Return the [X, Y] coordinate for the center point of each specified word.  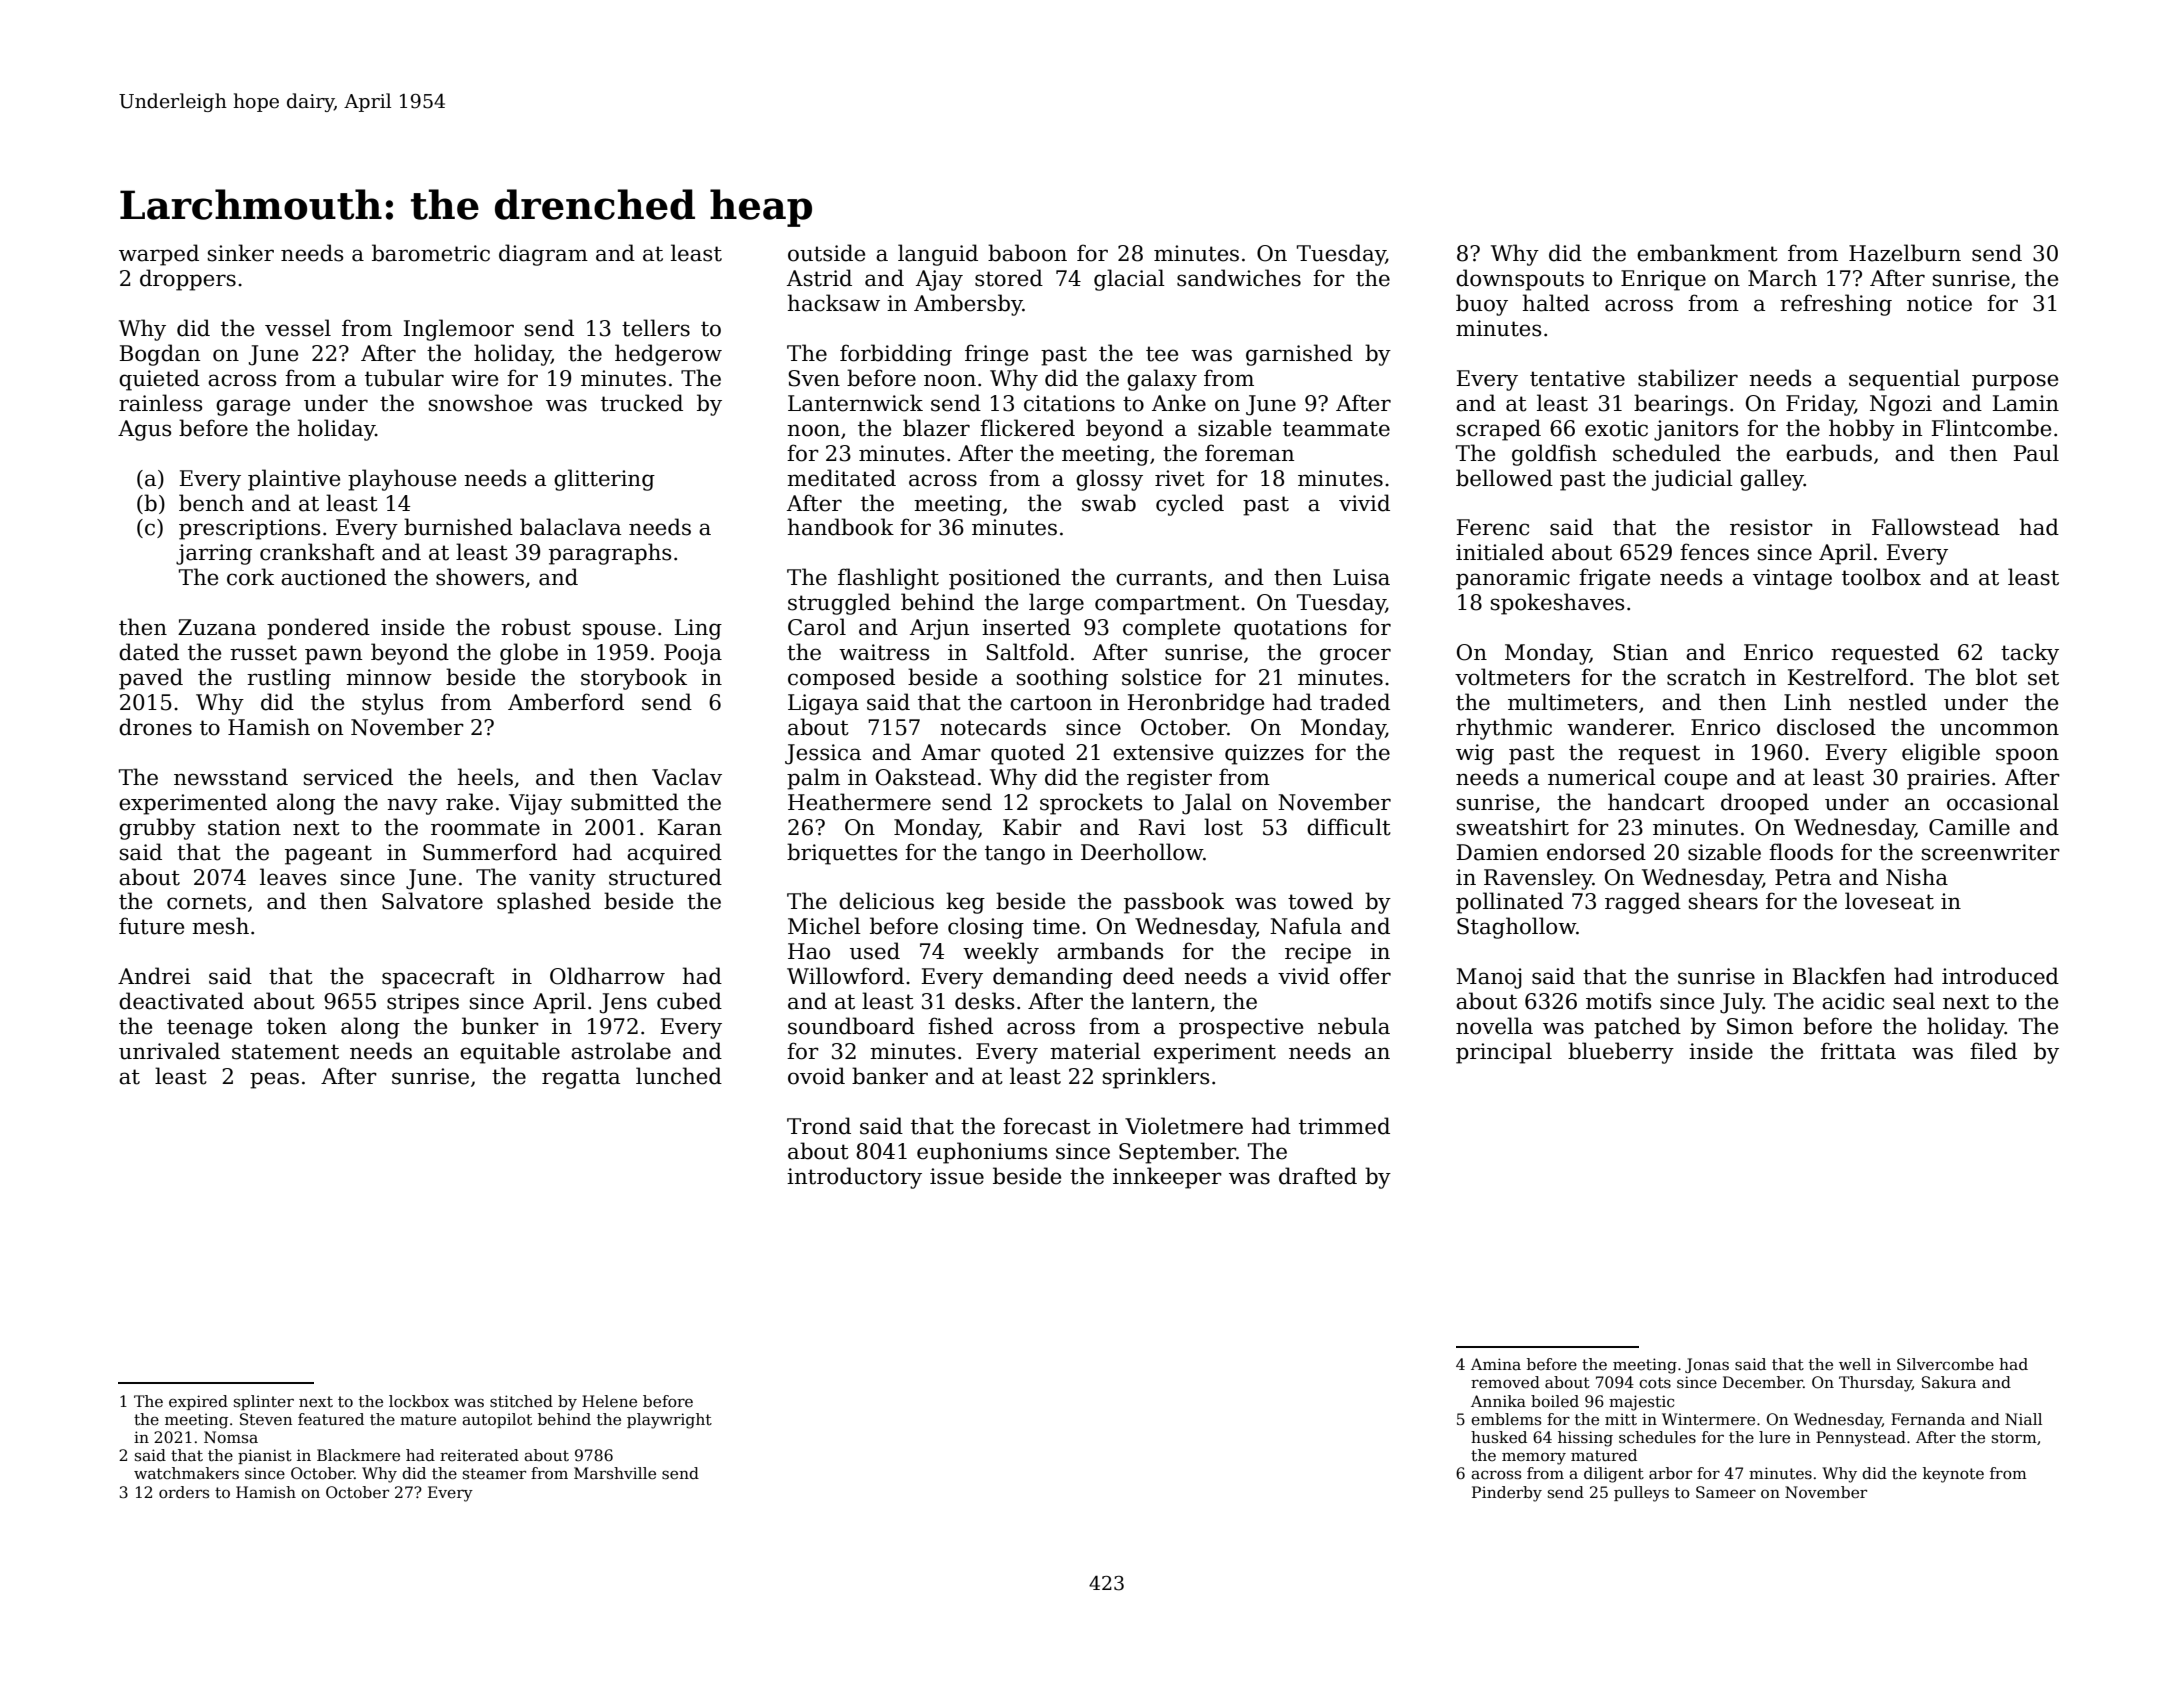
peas [274, 1080]
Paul [2036, 453]
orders [184, 1492]
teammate [1336, 429]
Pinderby [1507, 1494]
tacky [2030, 654]
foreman [1249, 453]
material [1095, 1051]
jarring [214, 554]
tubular [404, 378]
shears [1723, 901]
